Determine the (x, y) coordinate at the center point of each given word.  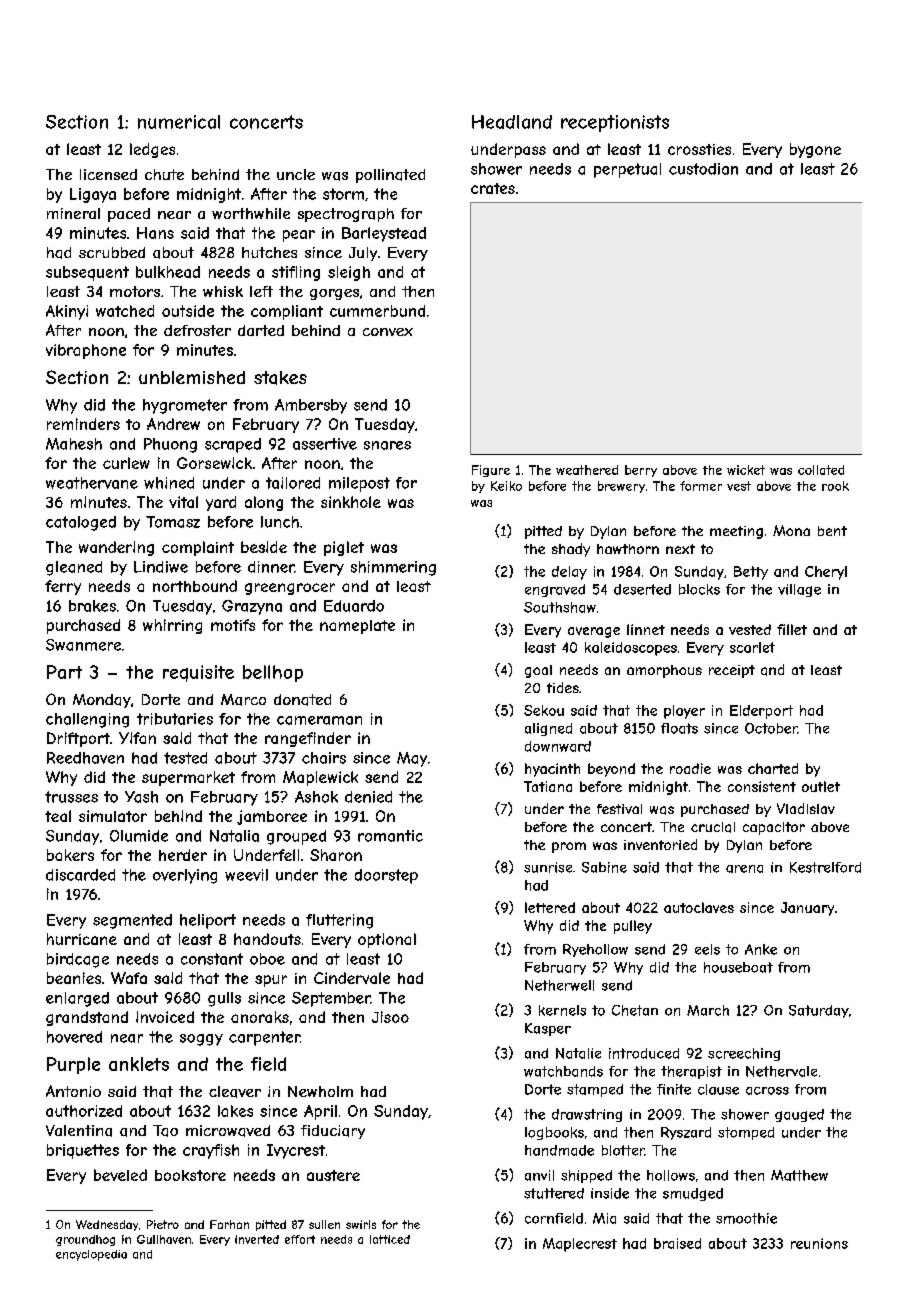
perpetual (627, 170)
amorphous (664, 671)
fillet (792, 629)
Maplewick (320, 778)
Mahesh (74, 444)
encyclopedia (91, 1255)
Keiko (506, 486)
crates (493, 188)
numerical (179, 122)
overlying (185, 876)
